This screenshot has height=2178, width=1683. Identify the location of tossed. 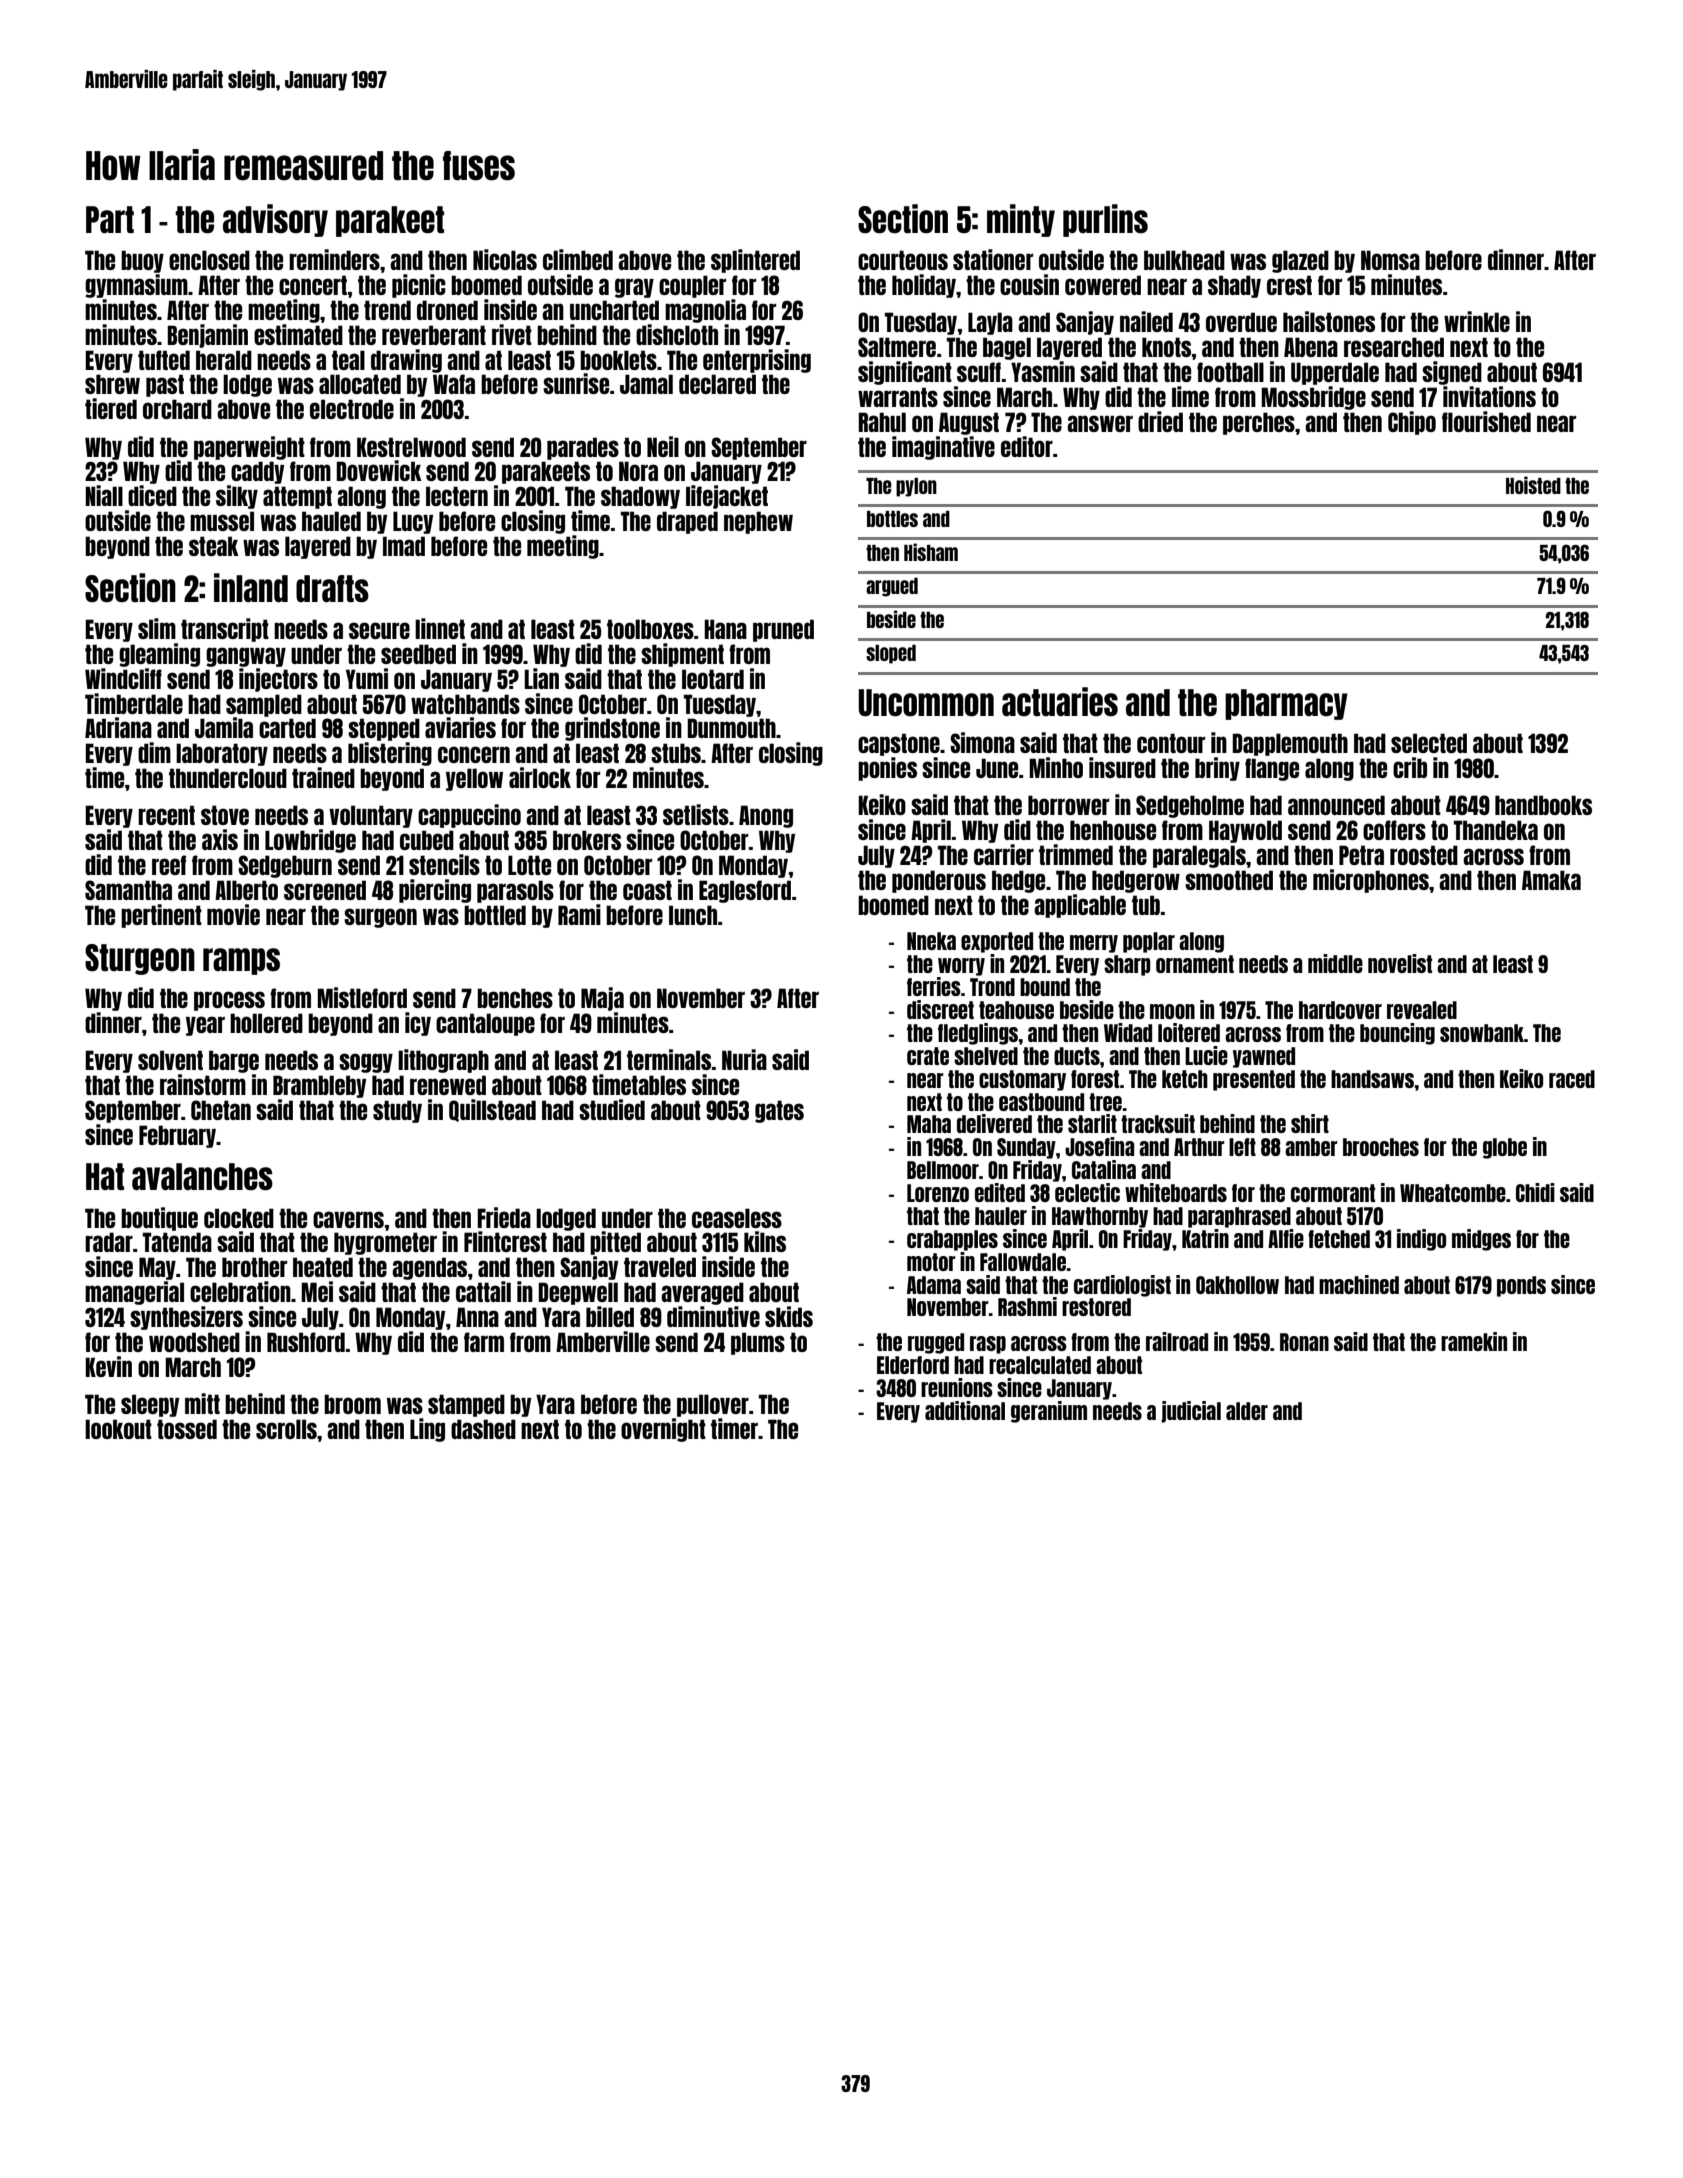
(187, 1429).
